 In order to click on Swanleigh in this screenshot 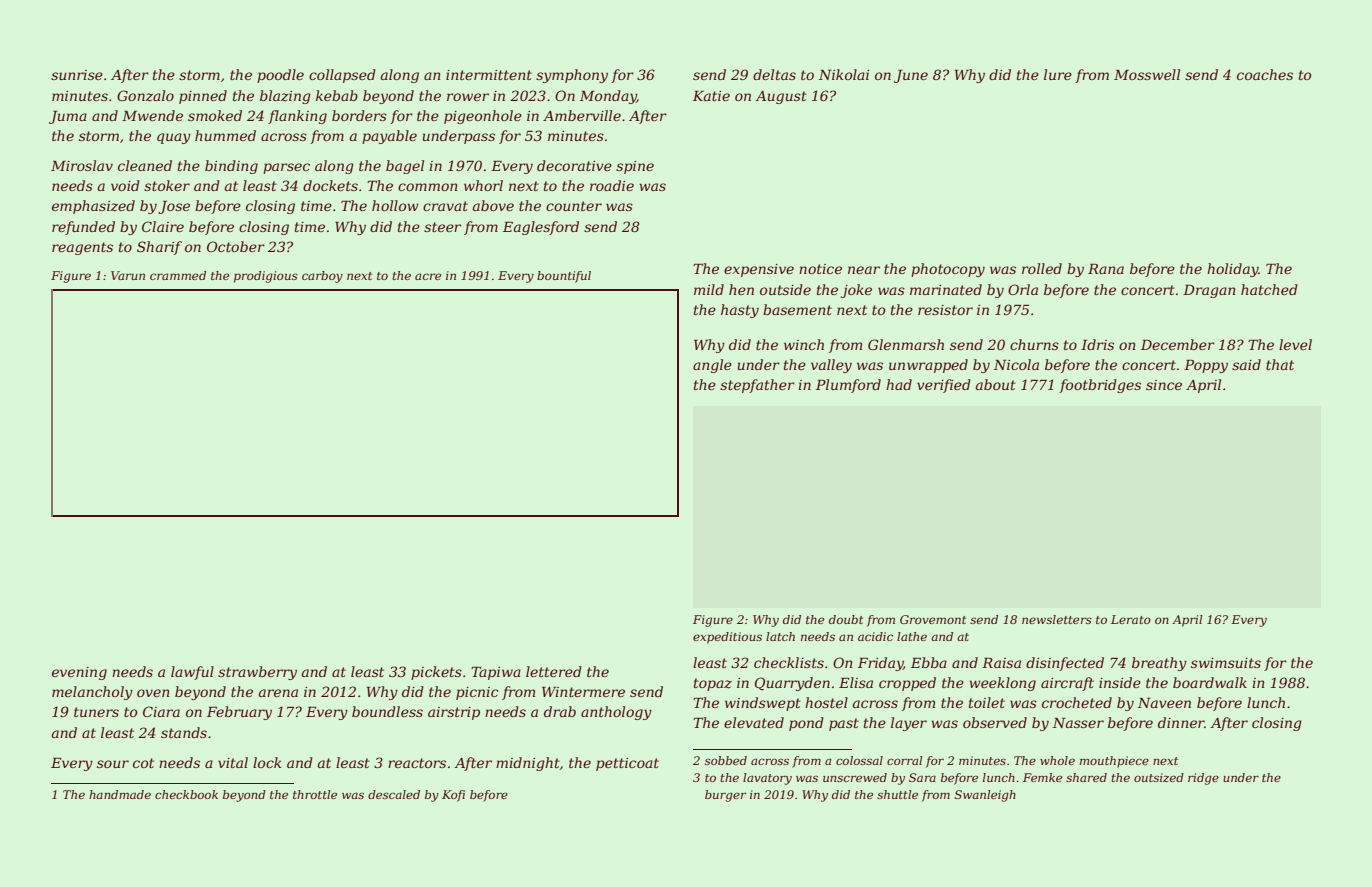, I will do `click(985, 796)`.
